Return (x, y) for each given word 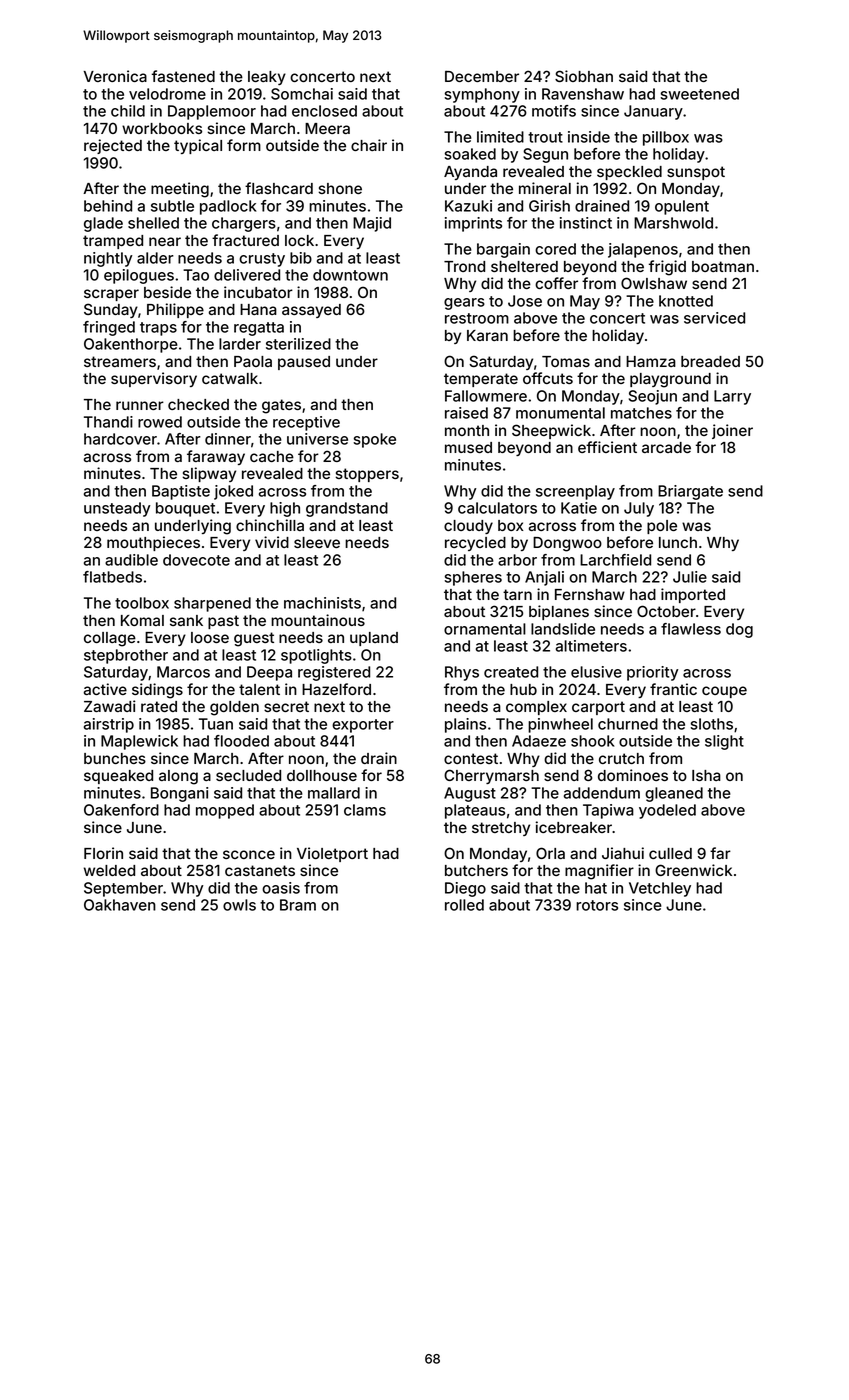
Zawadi (110, 706)
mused (468, 447)
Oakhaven (120, 905)
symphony (482, 95)
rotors (597, 905)
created (511, 672)
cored (555, 249)
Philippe (175, 310)
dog (739, 630)
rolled (464, 905)
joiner (732, 431)
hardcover (120, 439)
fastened (183, 76)
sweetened (699, 94)
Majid (372, 224)
